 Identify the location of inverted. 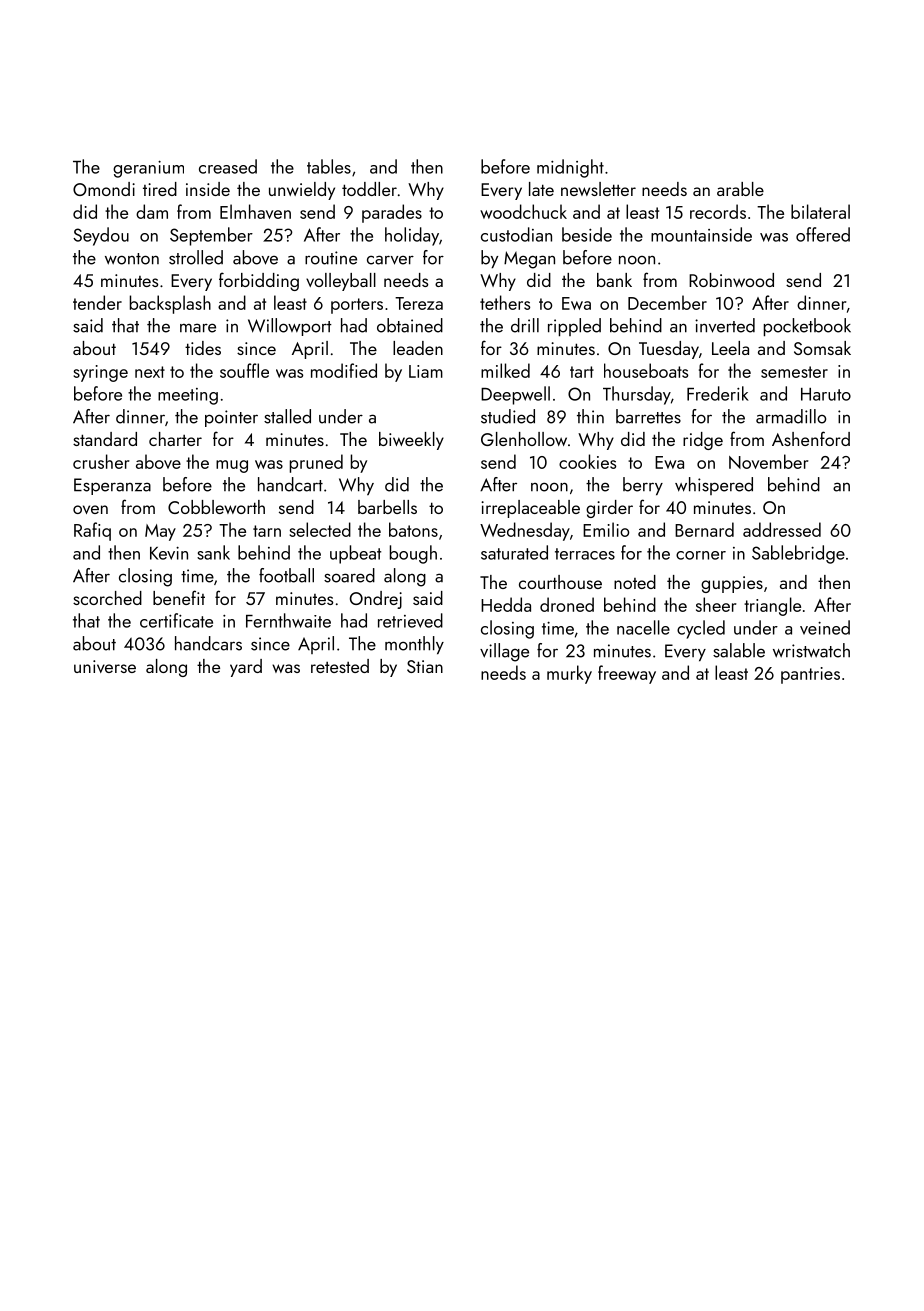
(725, 325).
